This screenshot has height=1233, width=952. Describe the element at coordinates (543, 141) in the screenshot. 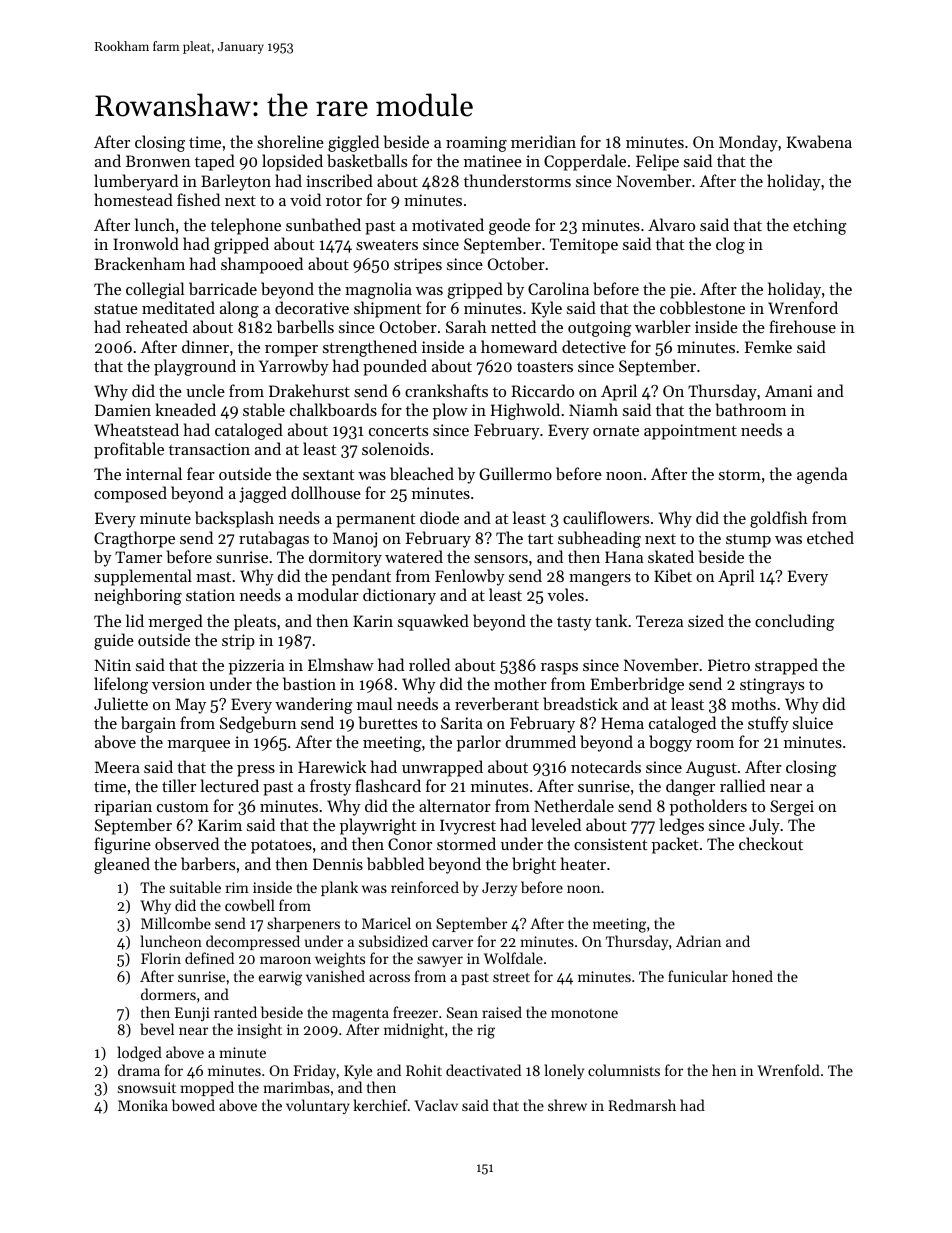

I see `meridian` at that location.
